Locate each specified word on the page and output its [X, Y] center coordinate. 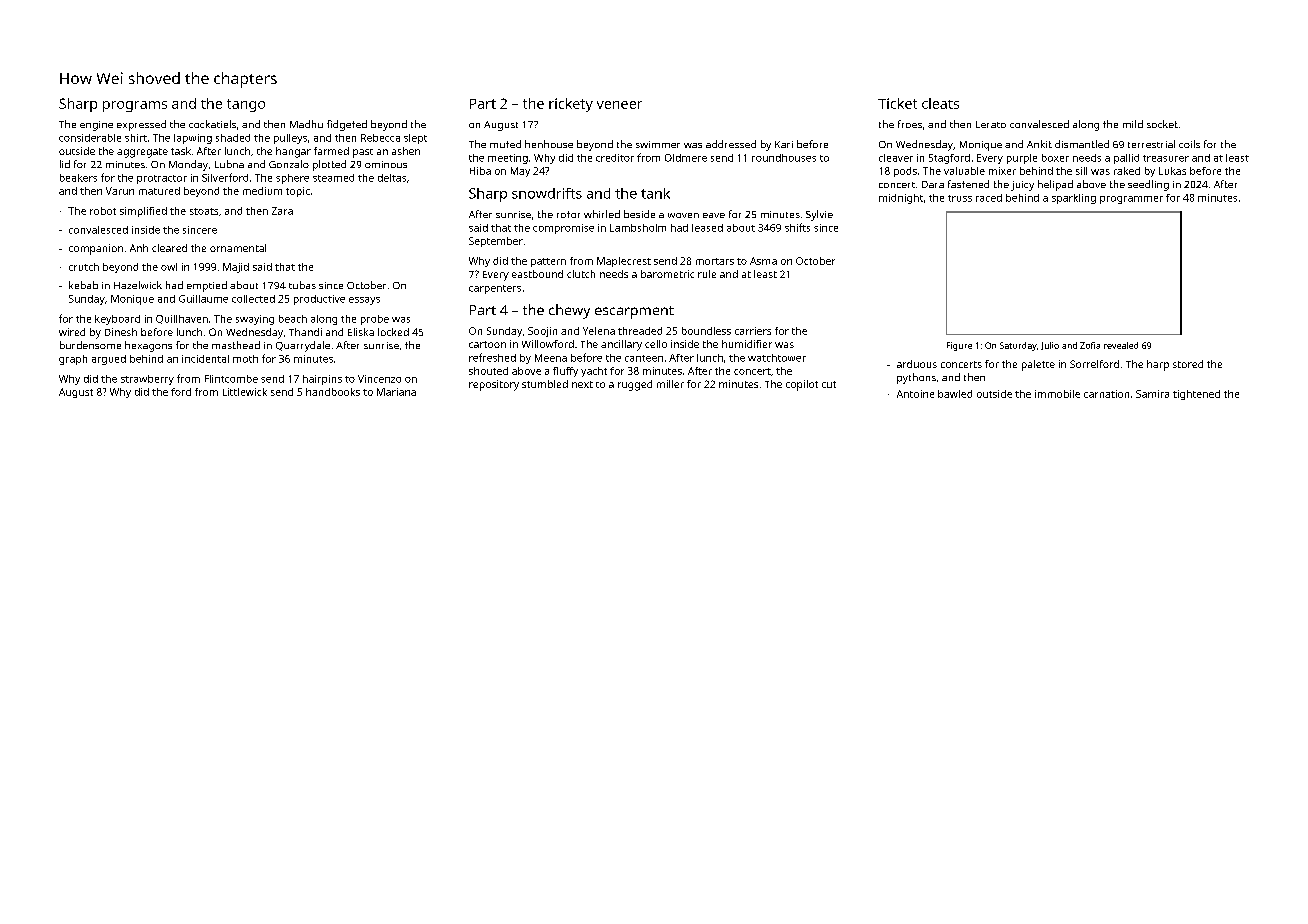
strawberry [147, 380]
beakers [78, 178]
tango [246, 105]
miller [670, 384]
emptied [207, 286]
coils [1189, 144]
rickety [571, 105]
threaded [640, 331]
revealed [1121, 345]
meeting [508, 159]
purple [1022, 159]
